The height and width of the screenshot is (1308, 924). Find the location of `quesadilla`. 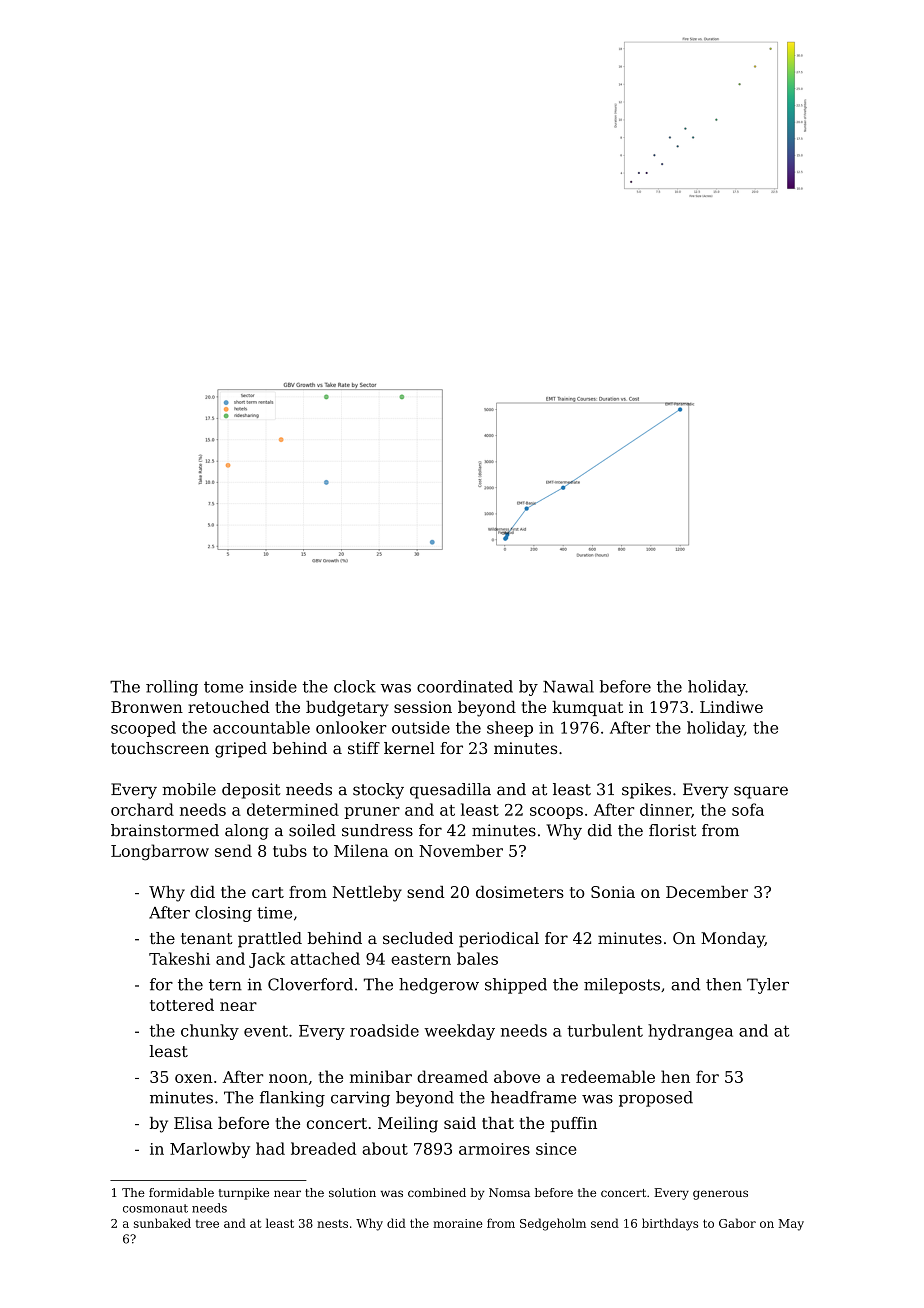

quesadilla is located at coordinates (450, 791).
